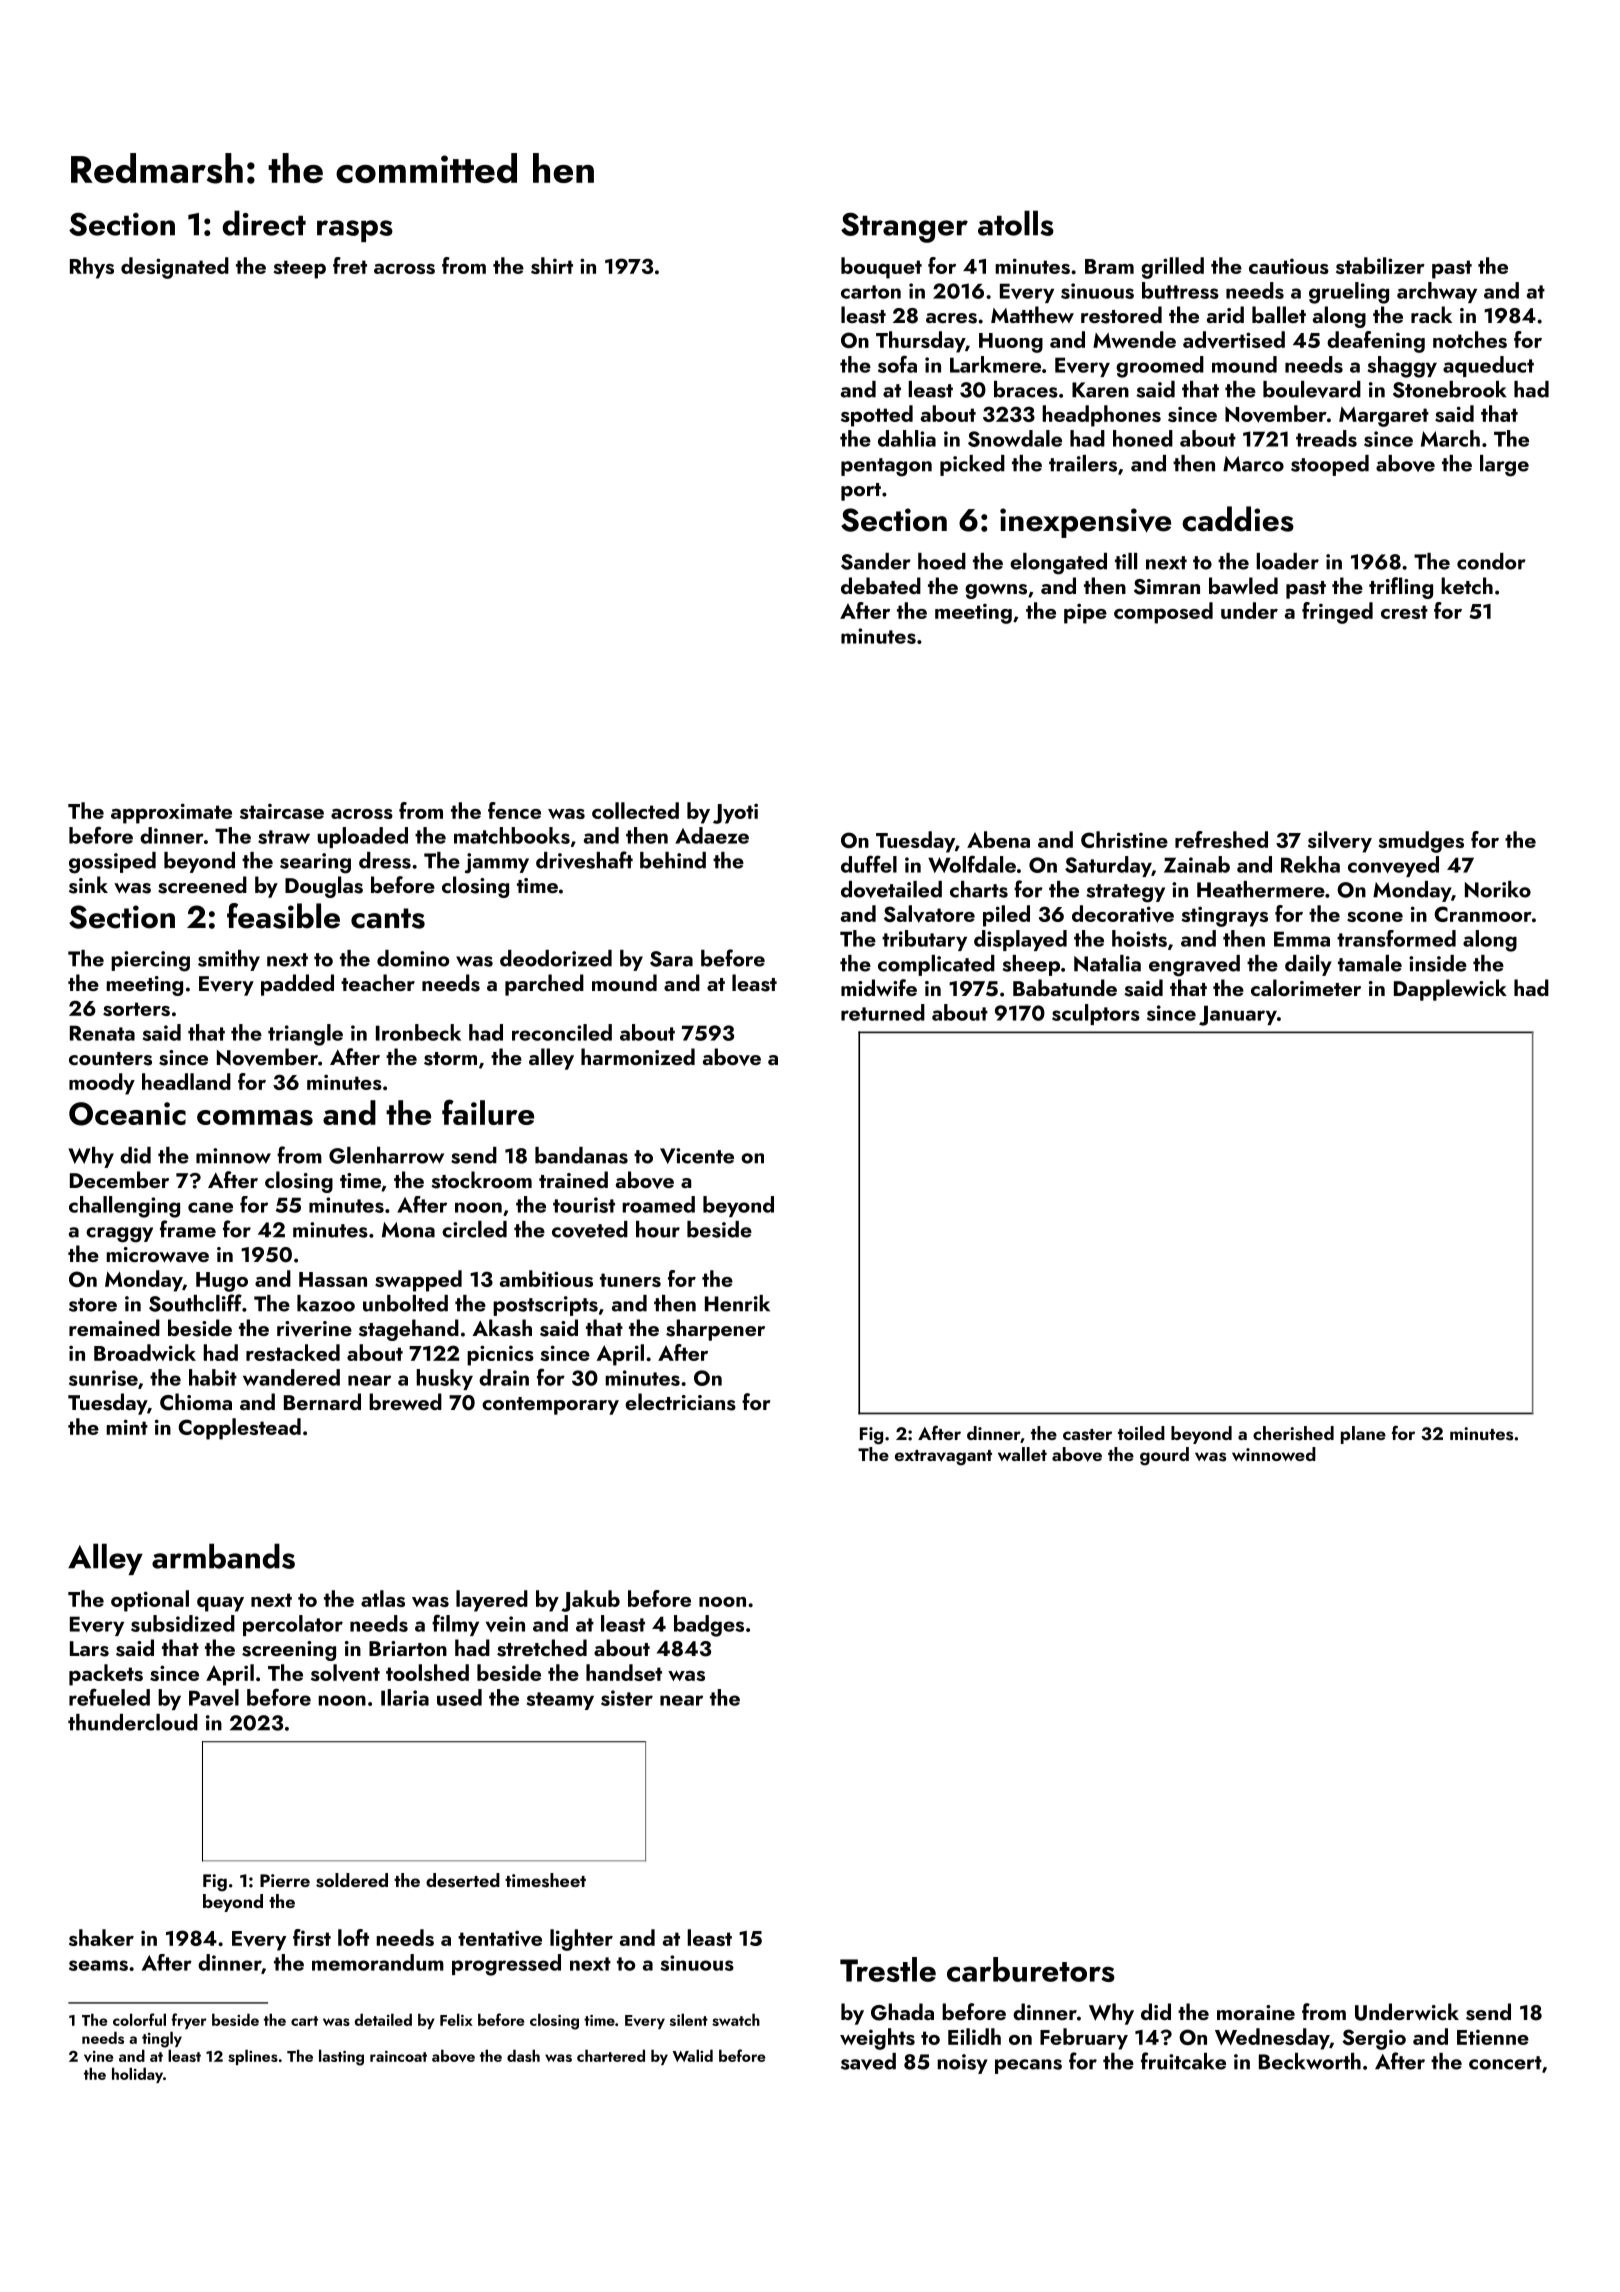 Image resolution: width=1620 pixels, height=2292 pixels. Describe the element at coordinates (282, 811) in the page. I see `staircase` at that location.
